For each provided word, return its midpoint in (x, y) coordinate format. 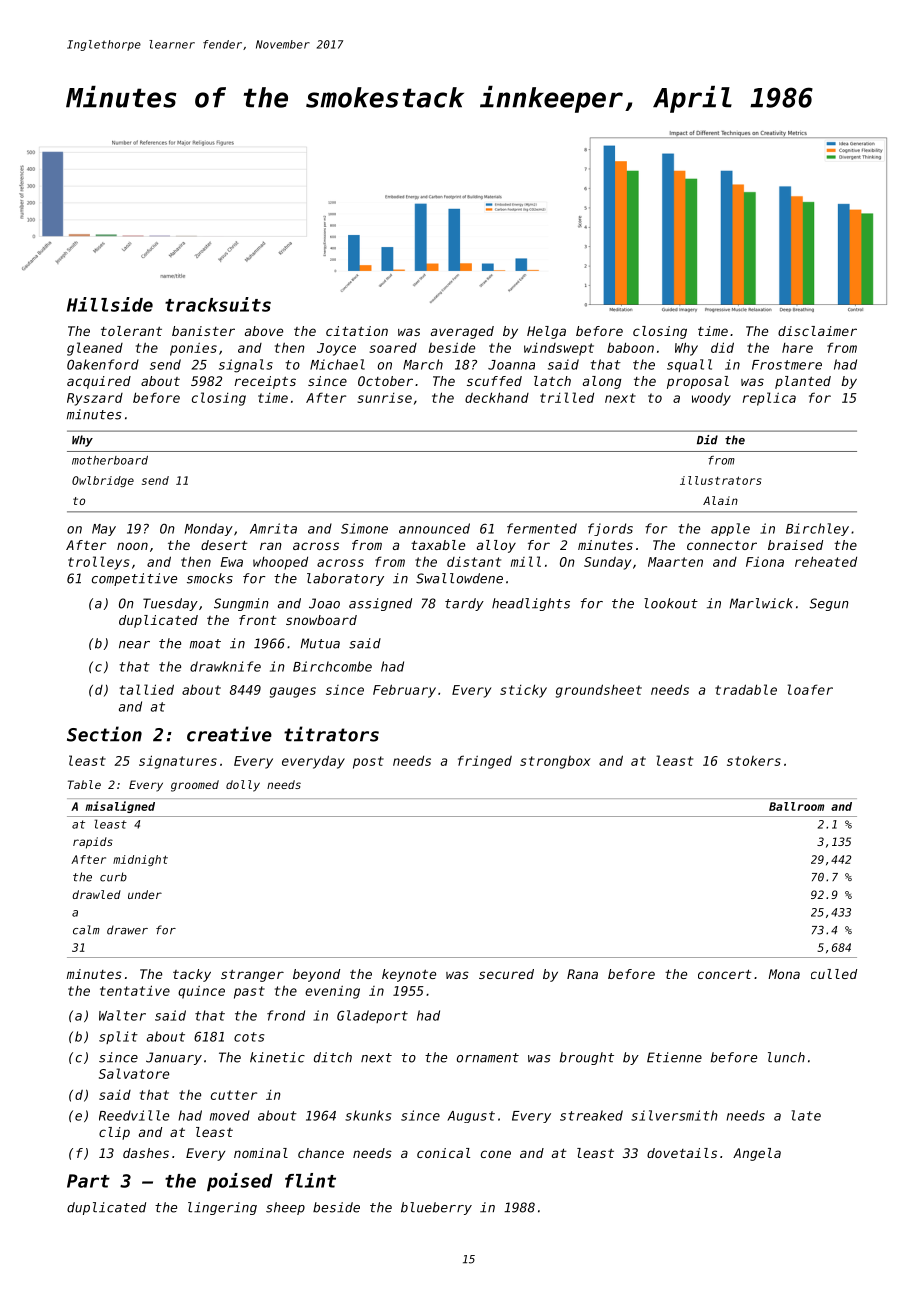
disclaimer (817, 331)
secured (506, 974)
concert (725, 974)
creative (229, 734)
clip (114, 1133)
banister (203, 331)
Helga (546, 332)
